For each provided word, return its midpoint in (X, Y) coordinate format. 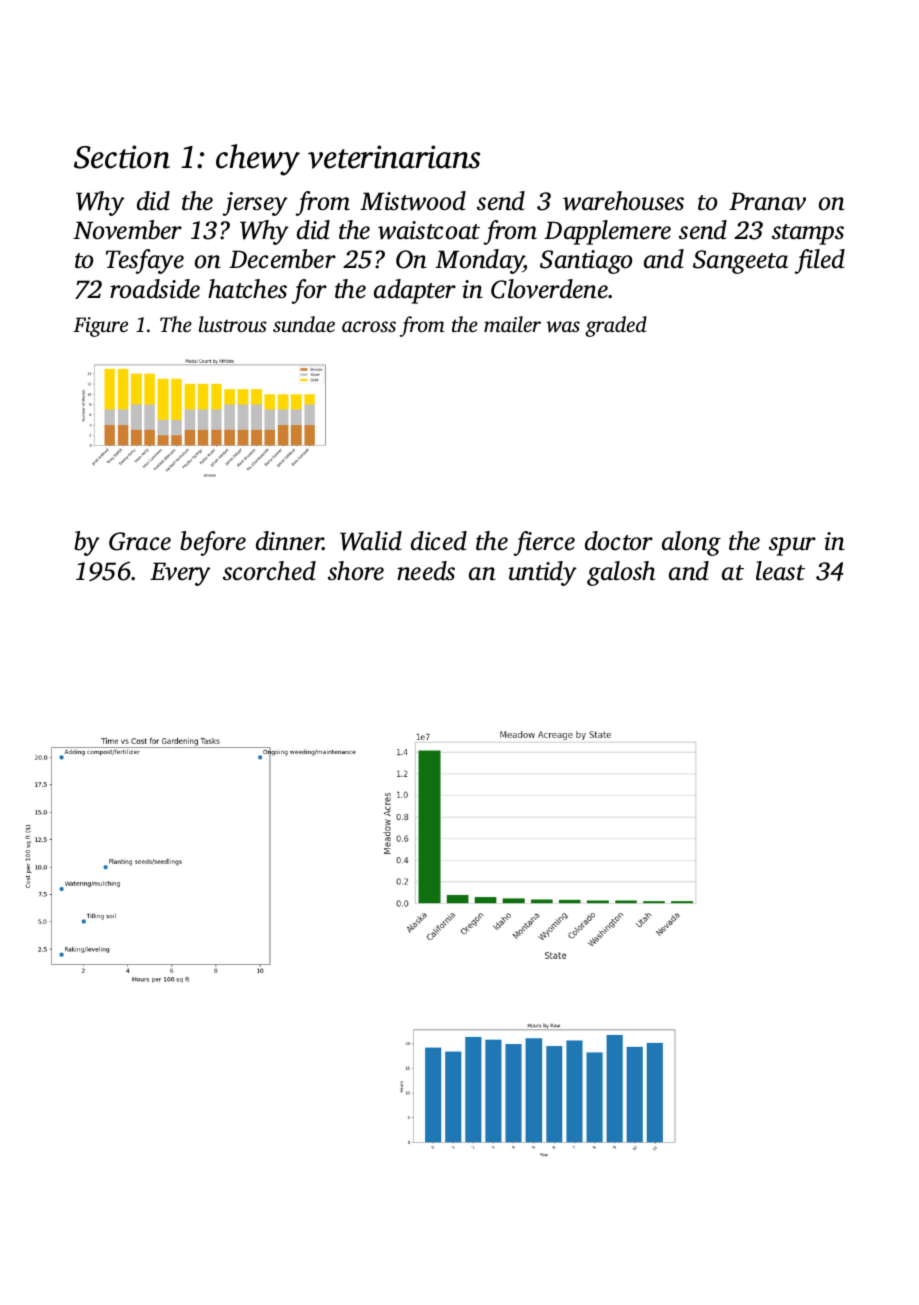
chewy (258, 160)
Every (180, 574)
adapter (415, 291)
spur (792, 546)
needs (426, 571)
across (369, 326)
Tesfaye (145, 261)
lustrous (233, 324)
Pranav (767, 201)
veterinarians (394, 157)
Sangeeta (740, 262)
